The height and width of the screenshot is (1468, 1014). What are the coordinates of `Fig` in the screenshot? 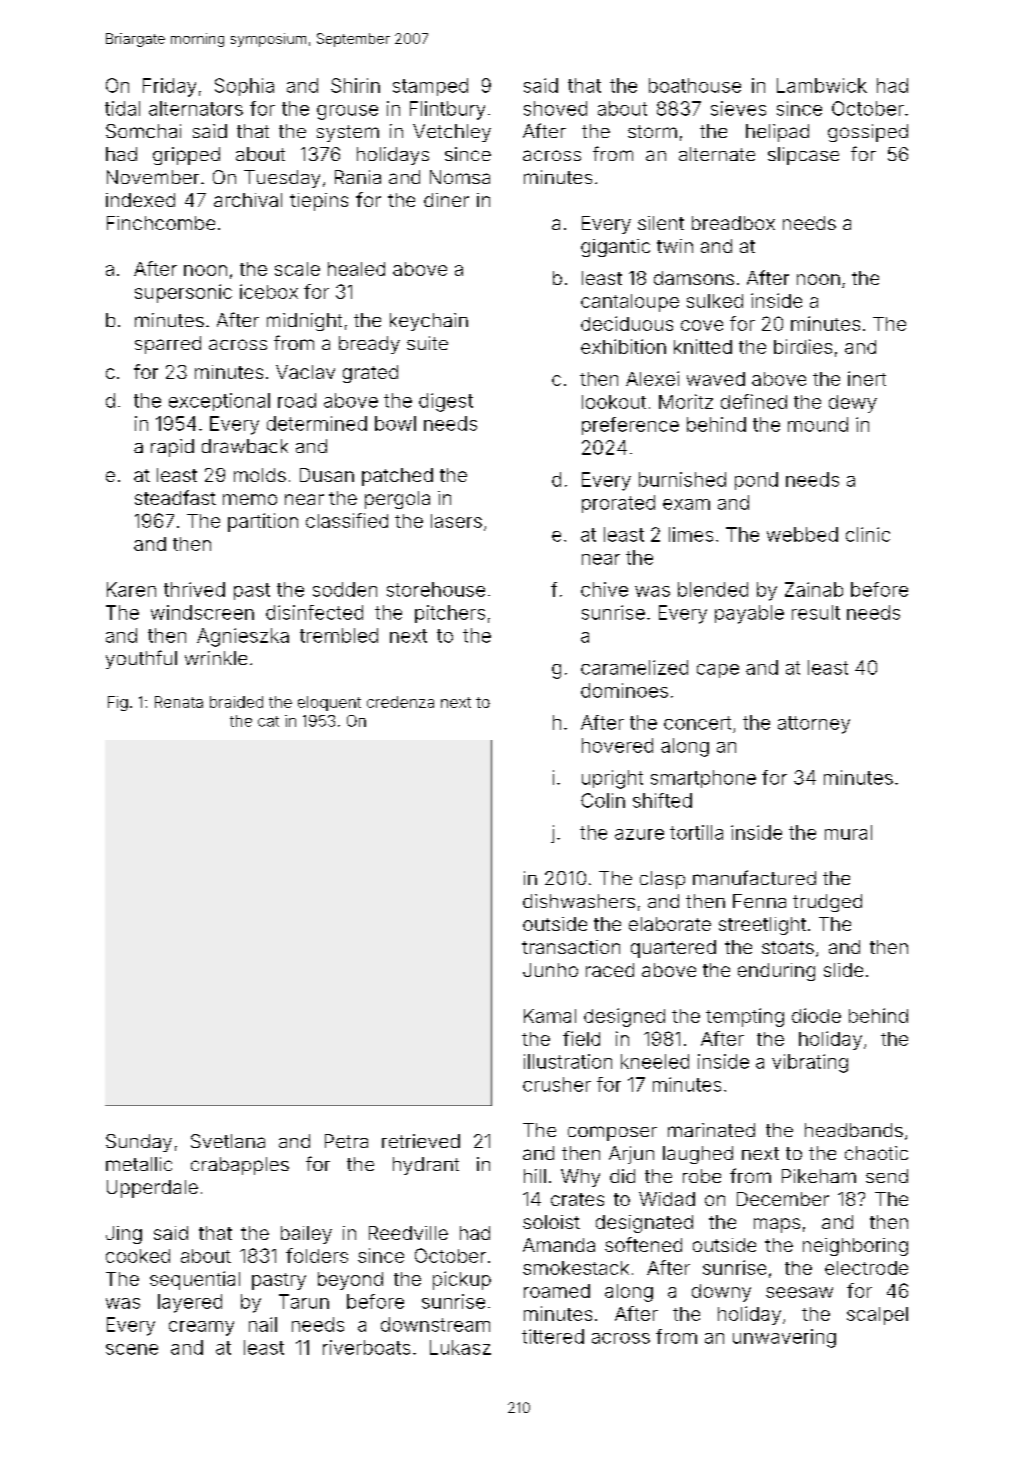 It's located at (118, 703).
